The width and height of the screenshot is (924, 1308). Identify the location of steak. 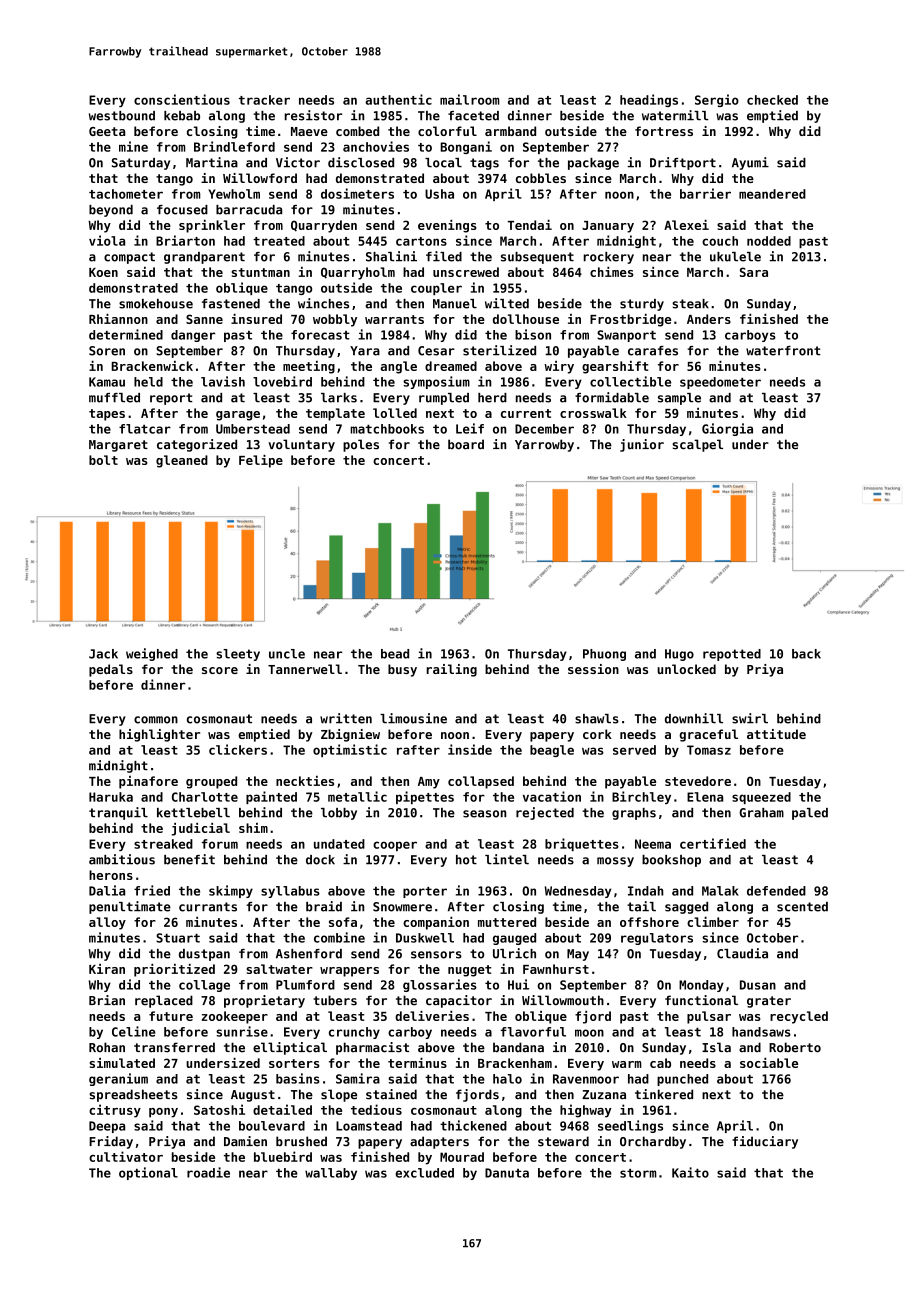
(690, 304).
